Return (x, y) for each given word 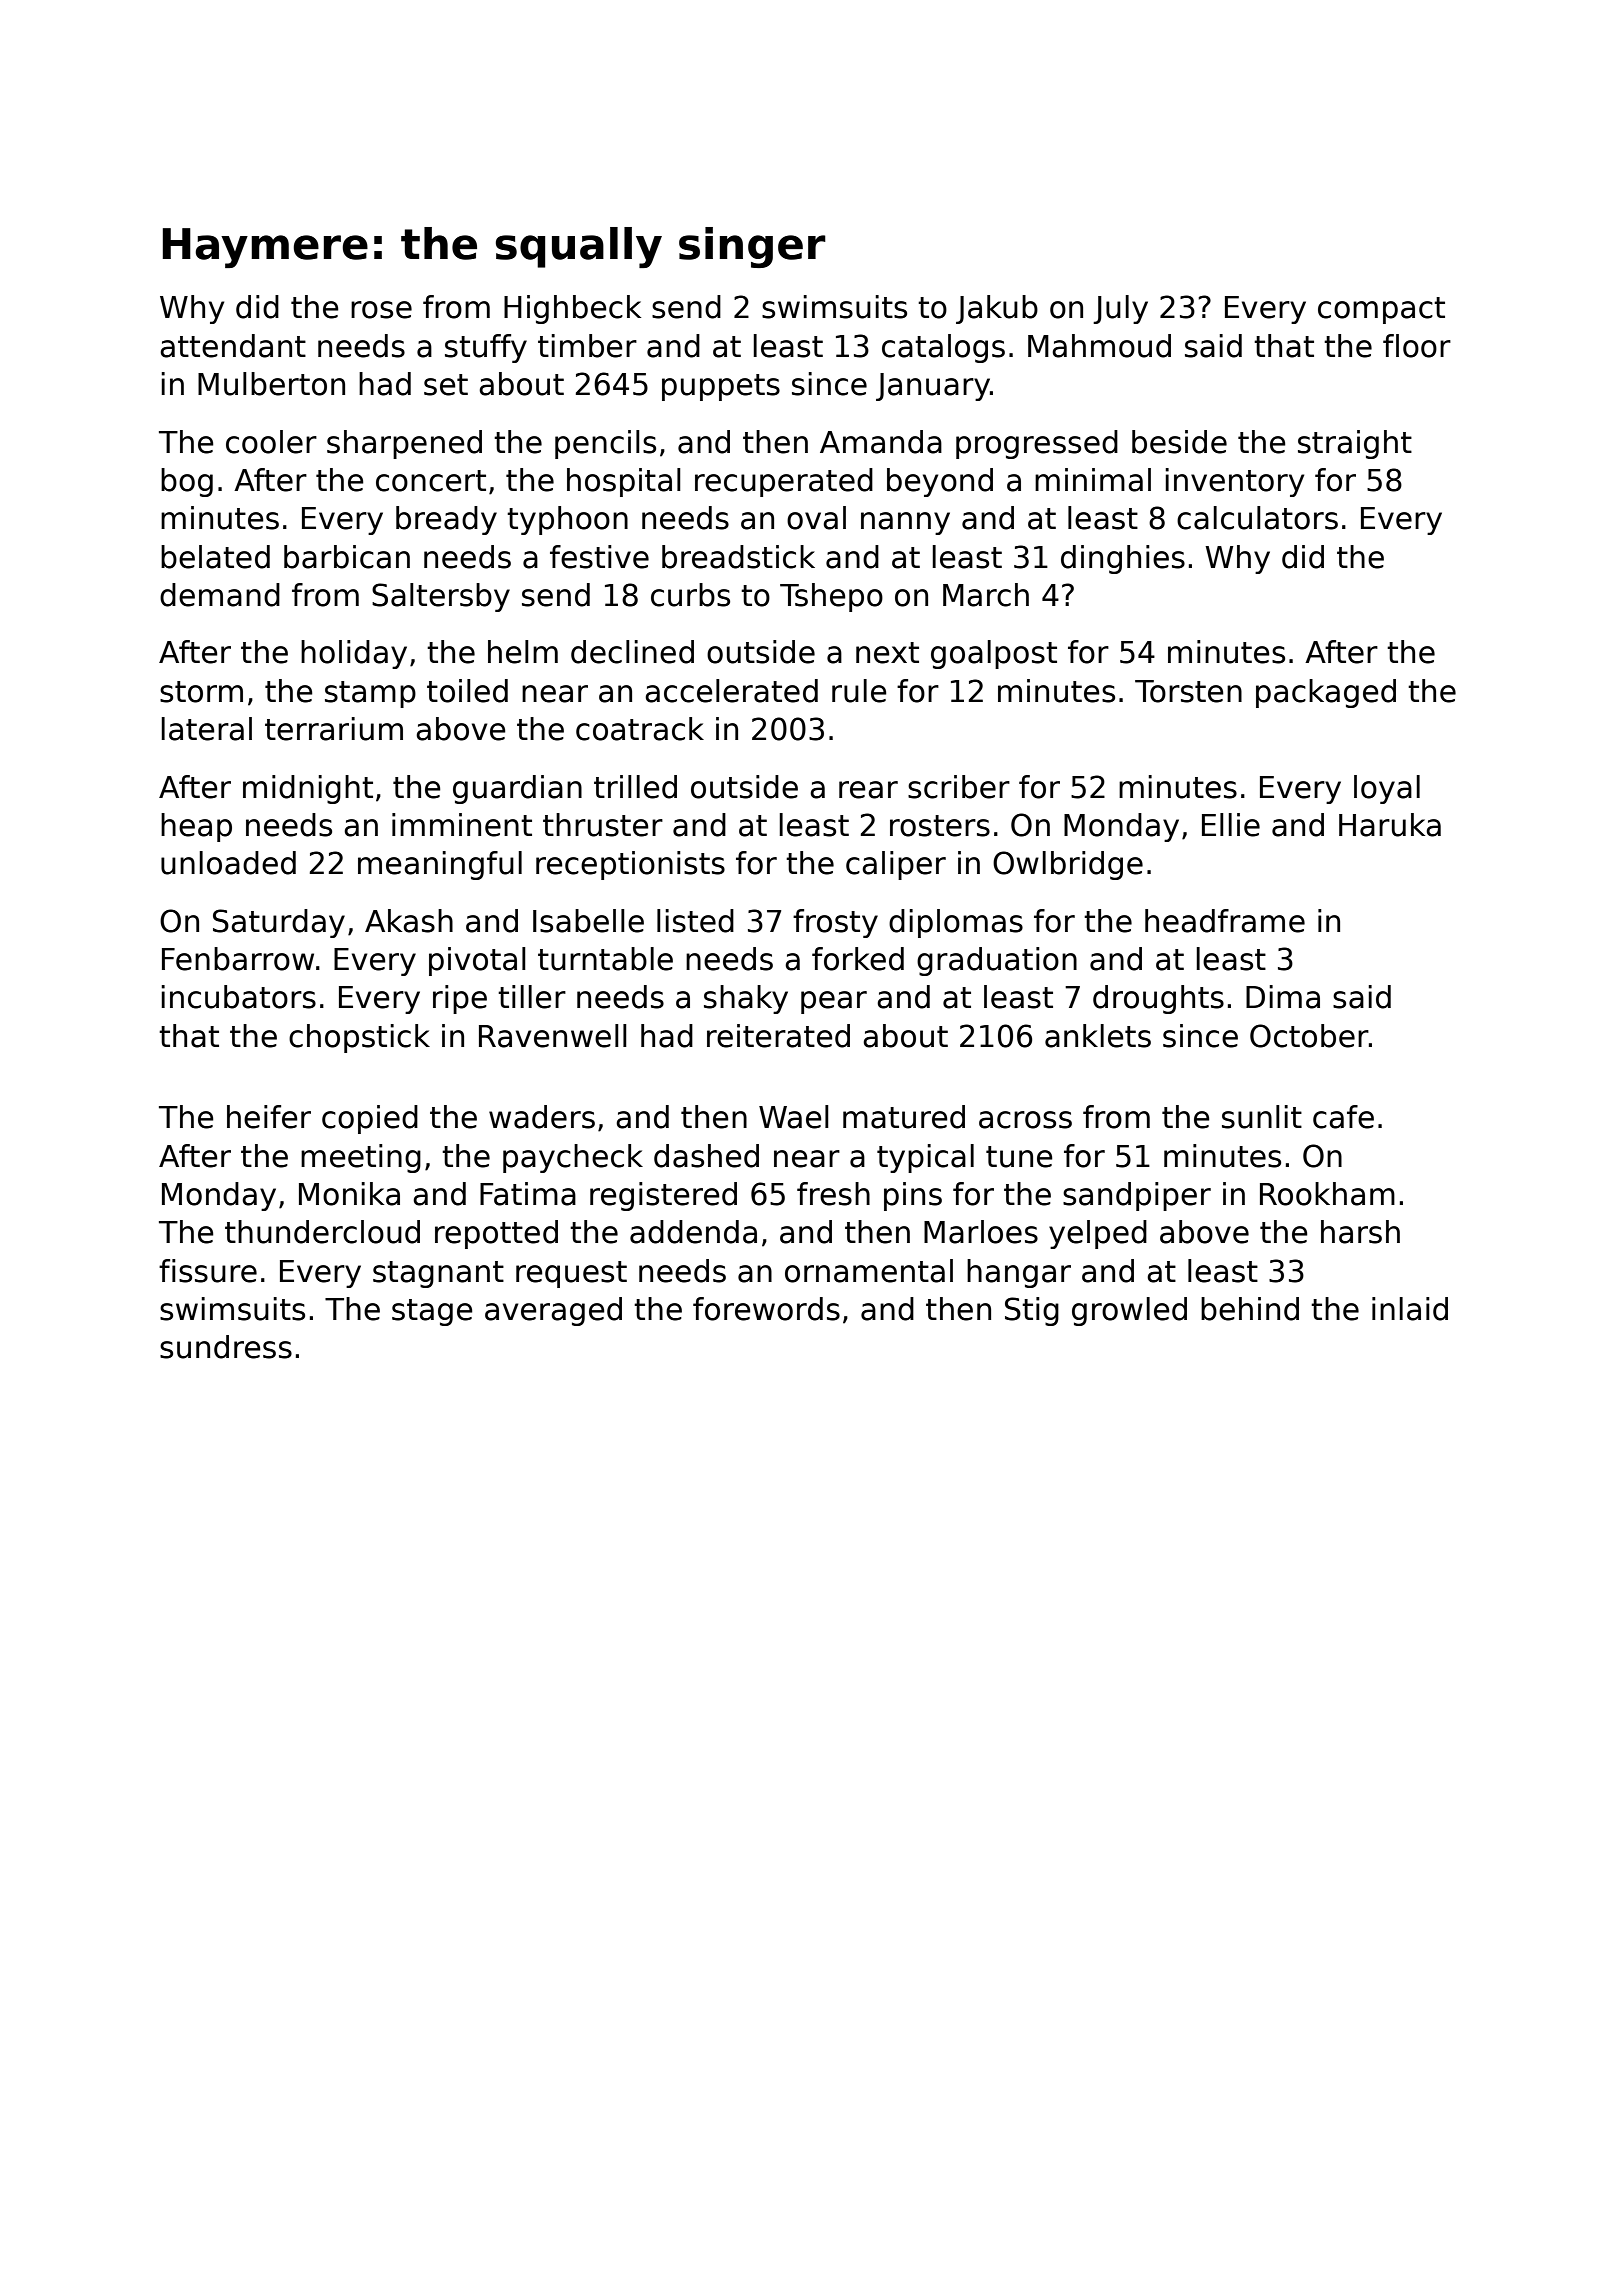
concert (431, 481)
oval (816, 518)
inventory (1234, 482)
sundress (226, 1347)
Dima (1283, 997)
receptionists (630, 865)
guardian (517, 789)
